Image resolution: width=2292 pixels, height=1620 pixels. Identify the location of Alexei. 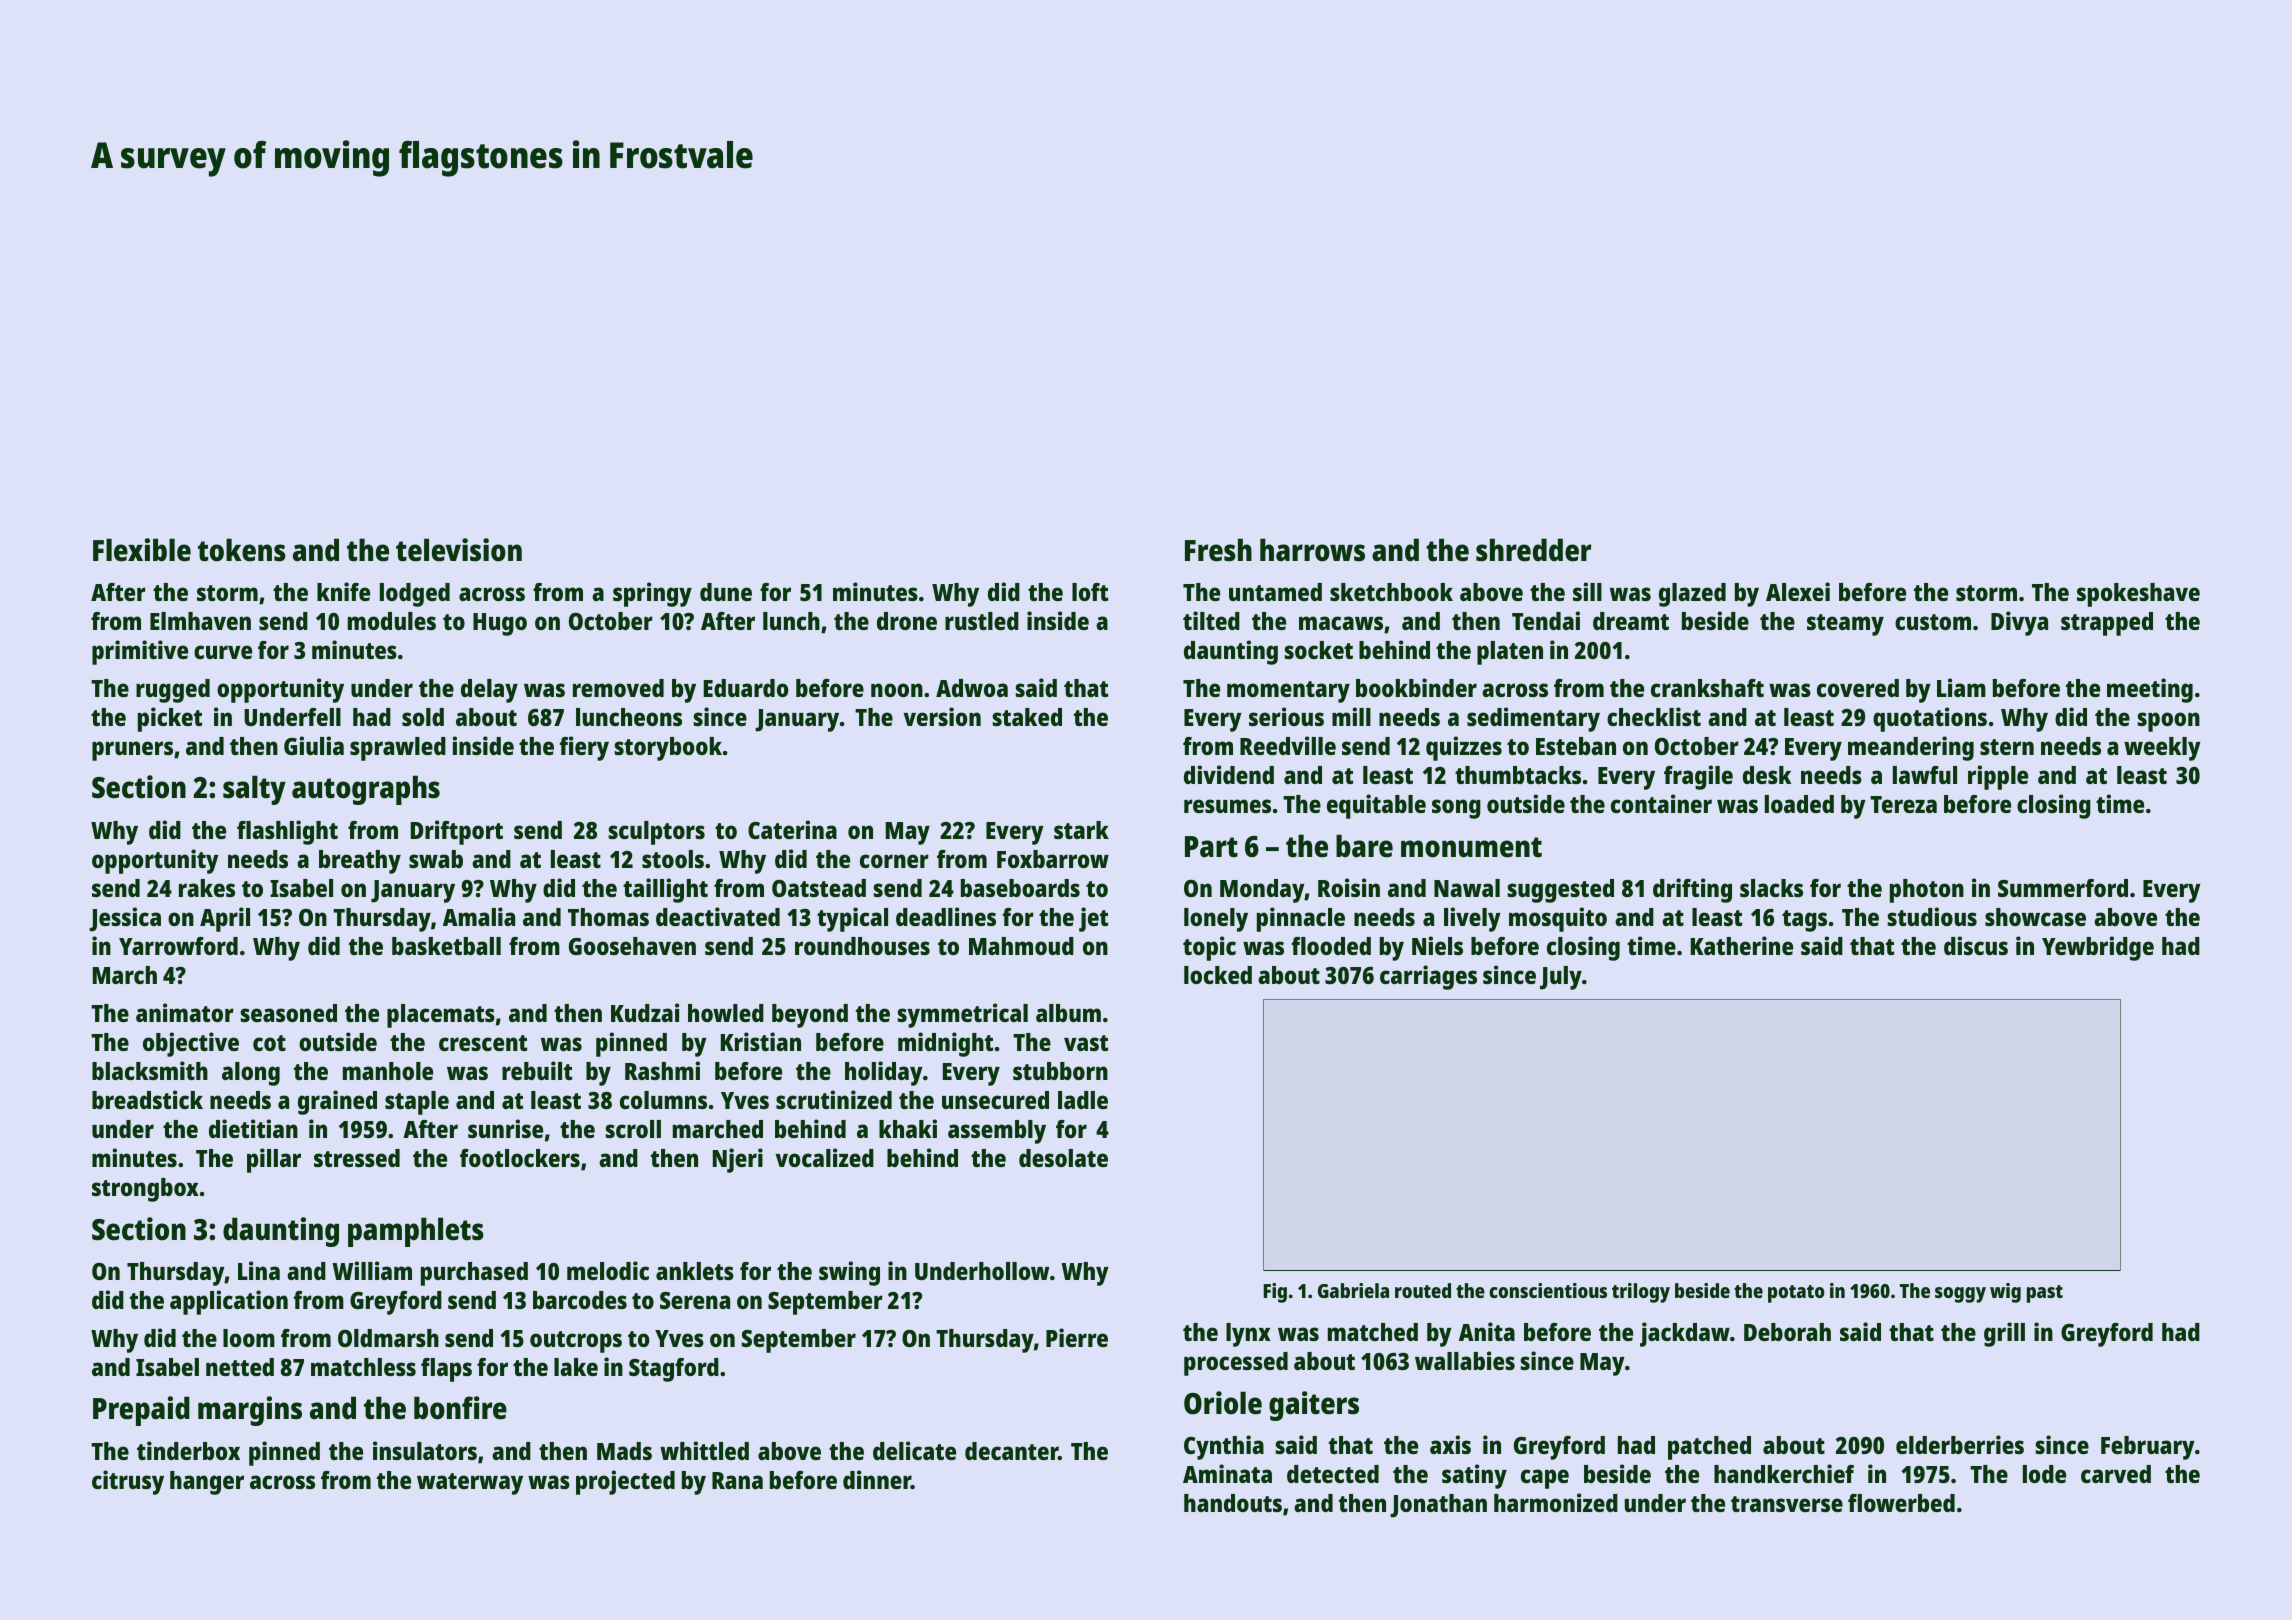
(1798, 591).
